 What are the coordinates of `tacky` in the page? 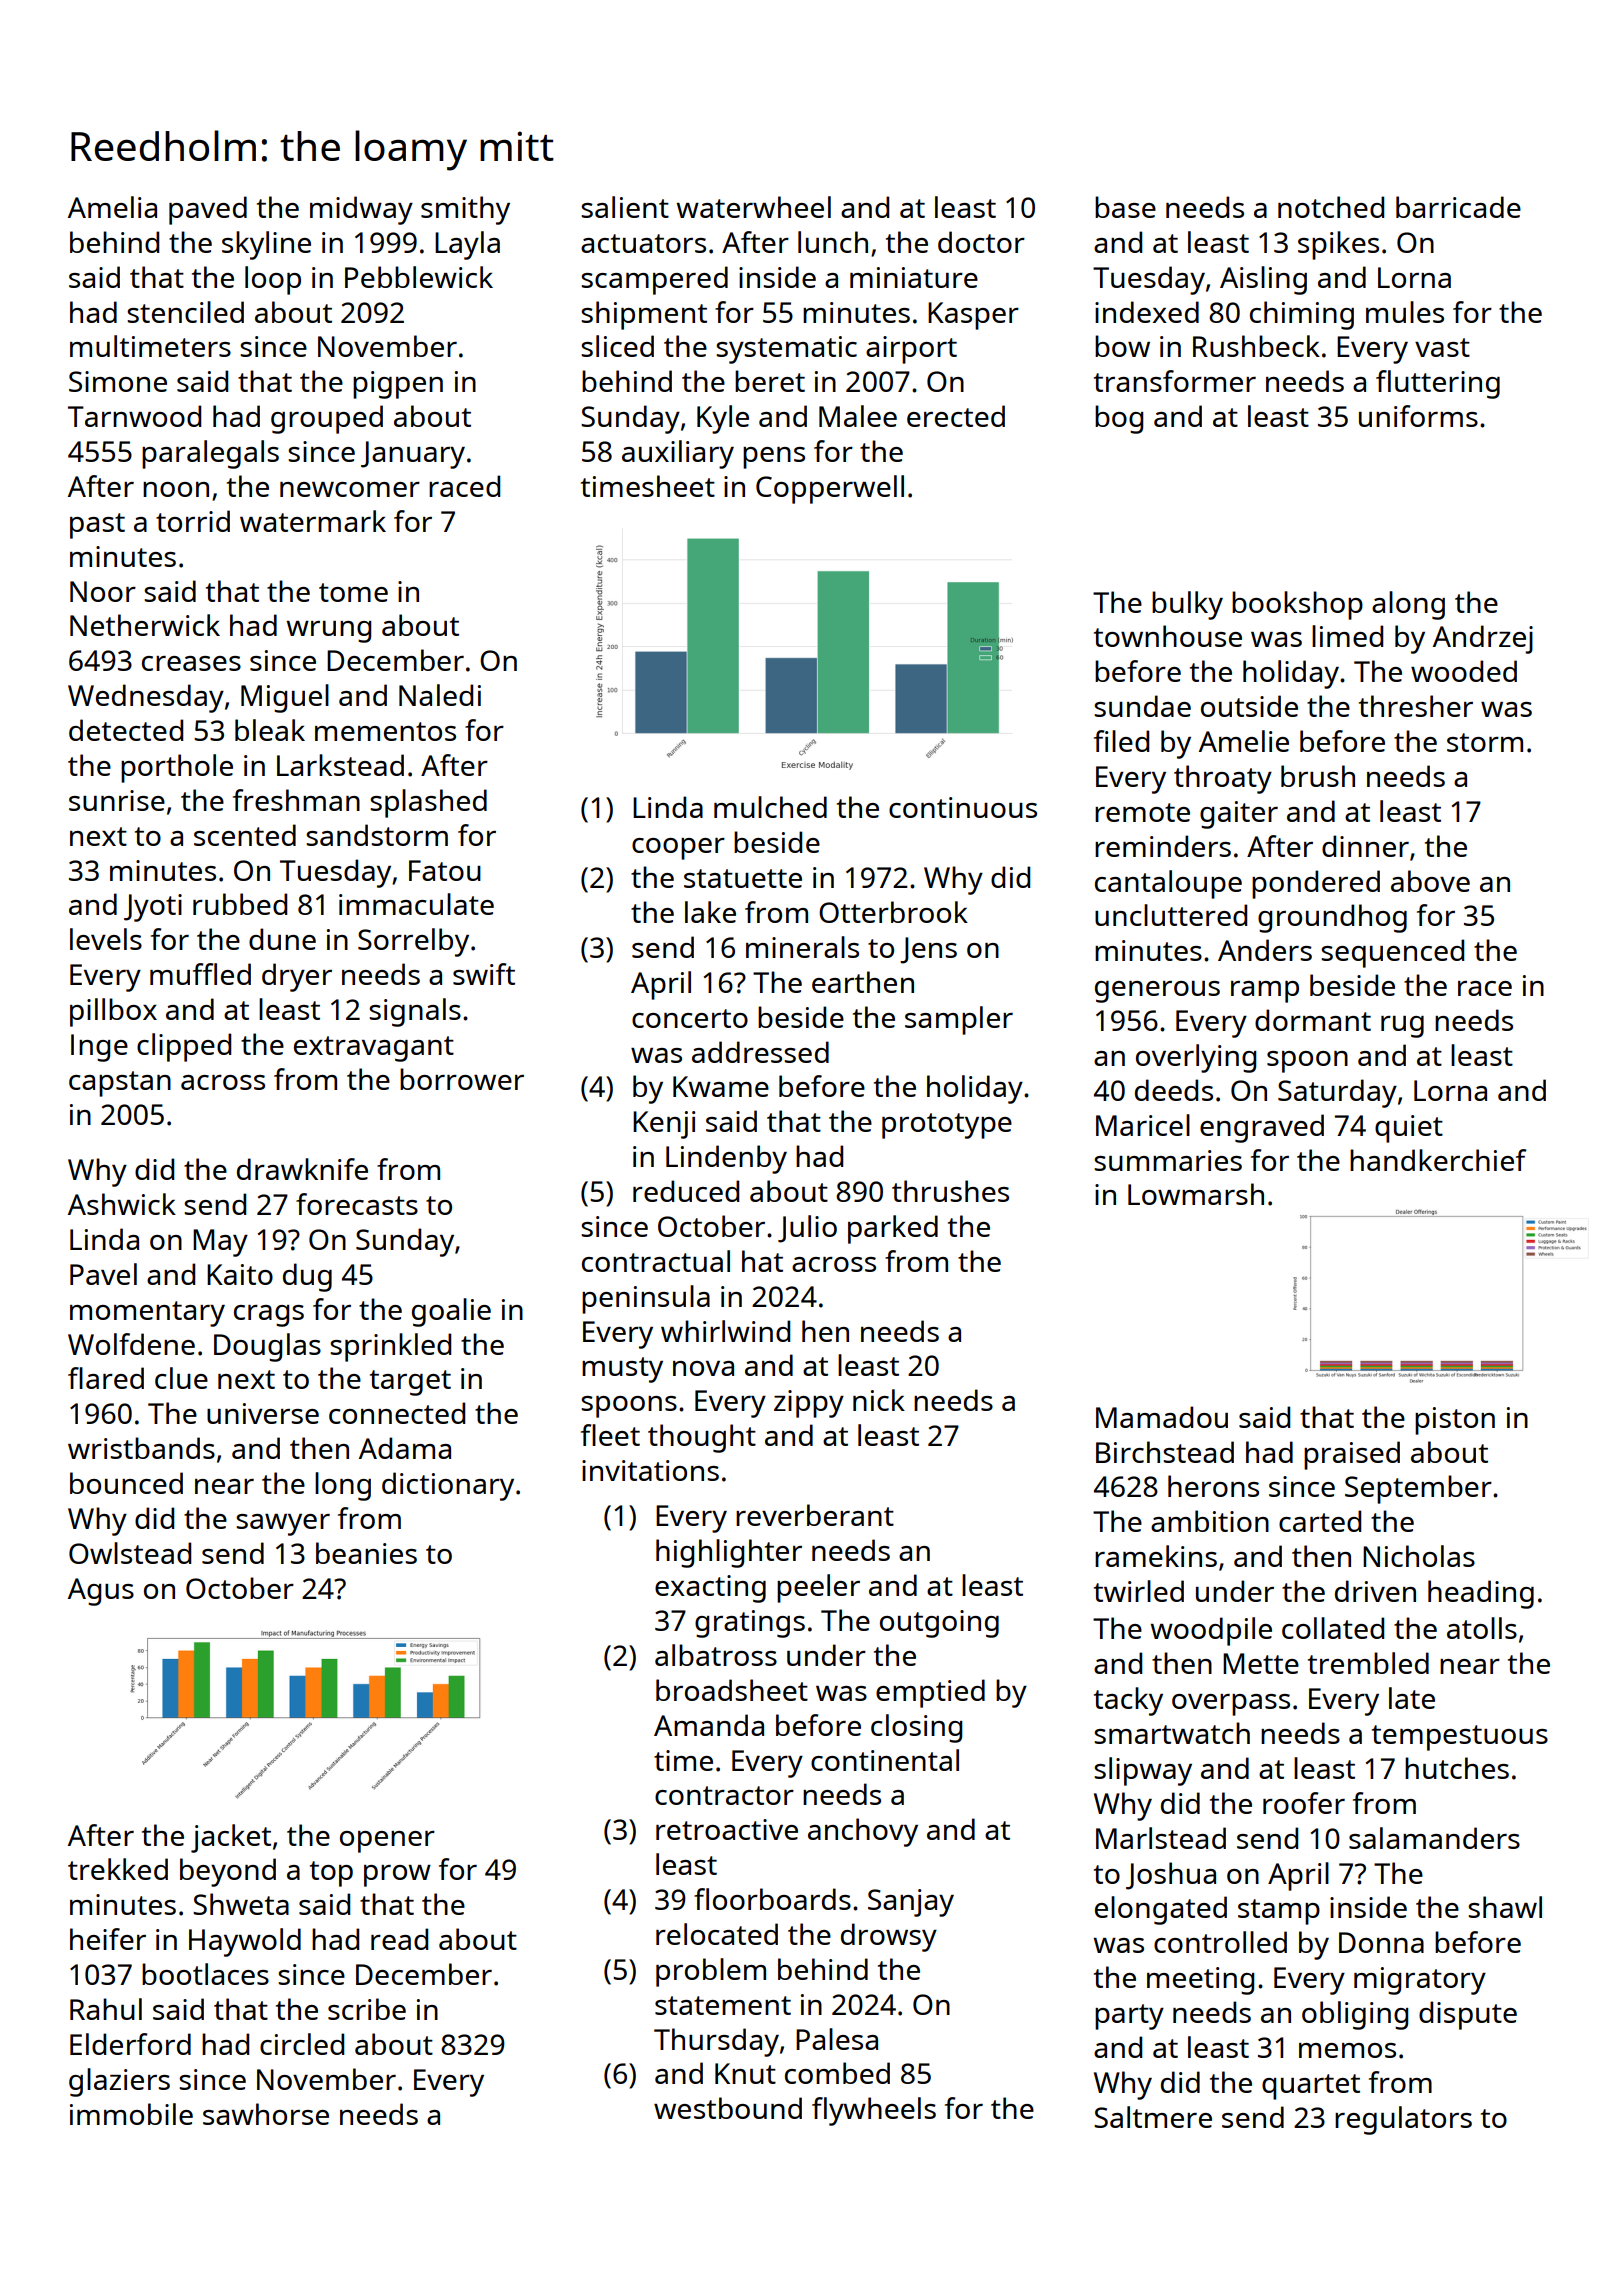 It's located at (1128, 1701).
